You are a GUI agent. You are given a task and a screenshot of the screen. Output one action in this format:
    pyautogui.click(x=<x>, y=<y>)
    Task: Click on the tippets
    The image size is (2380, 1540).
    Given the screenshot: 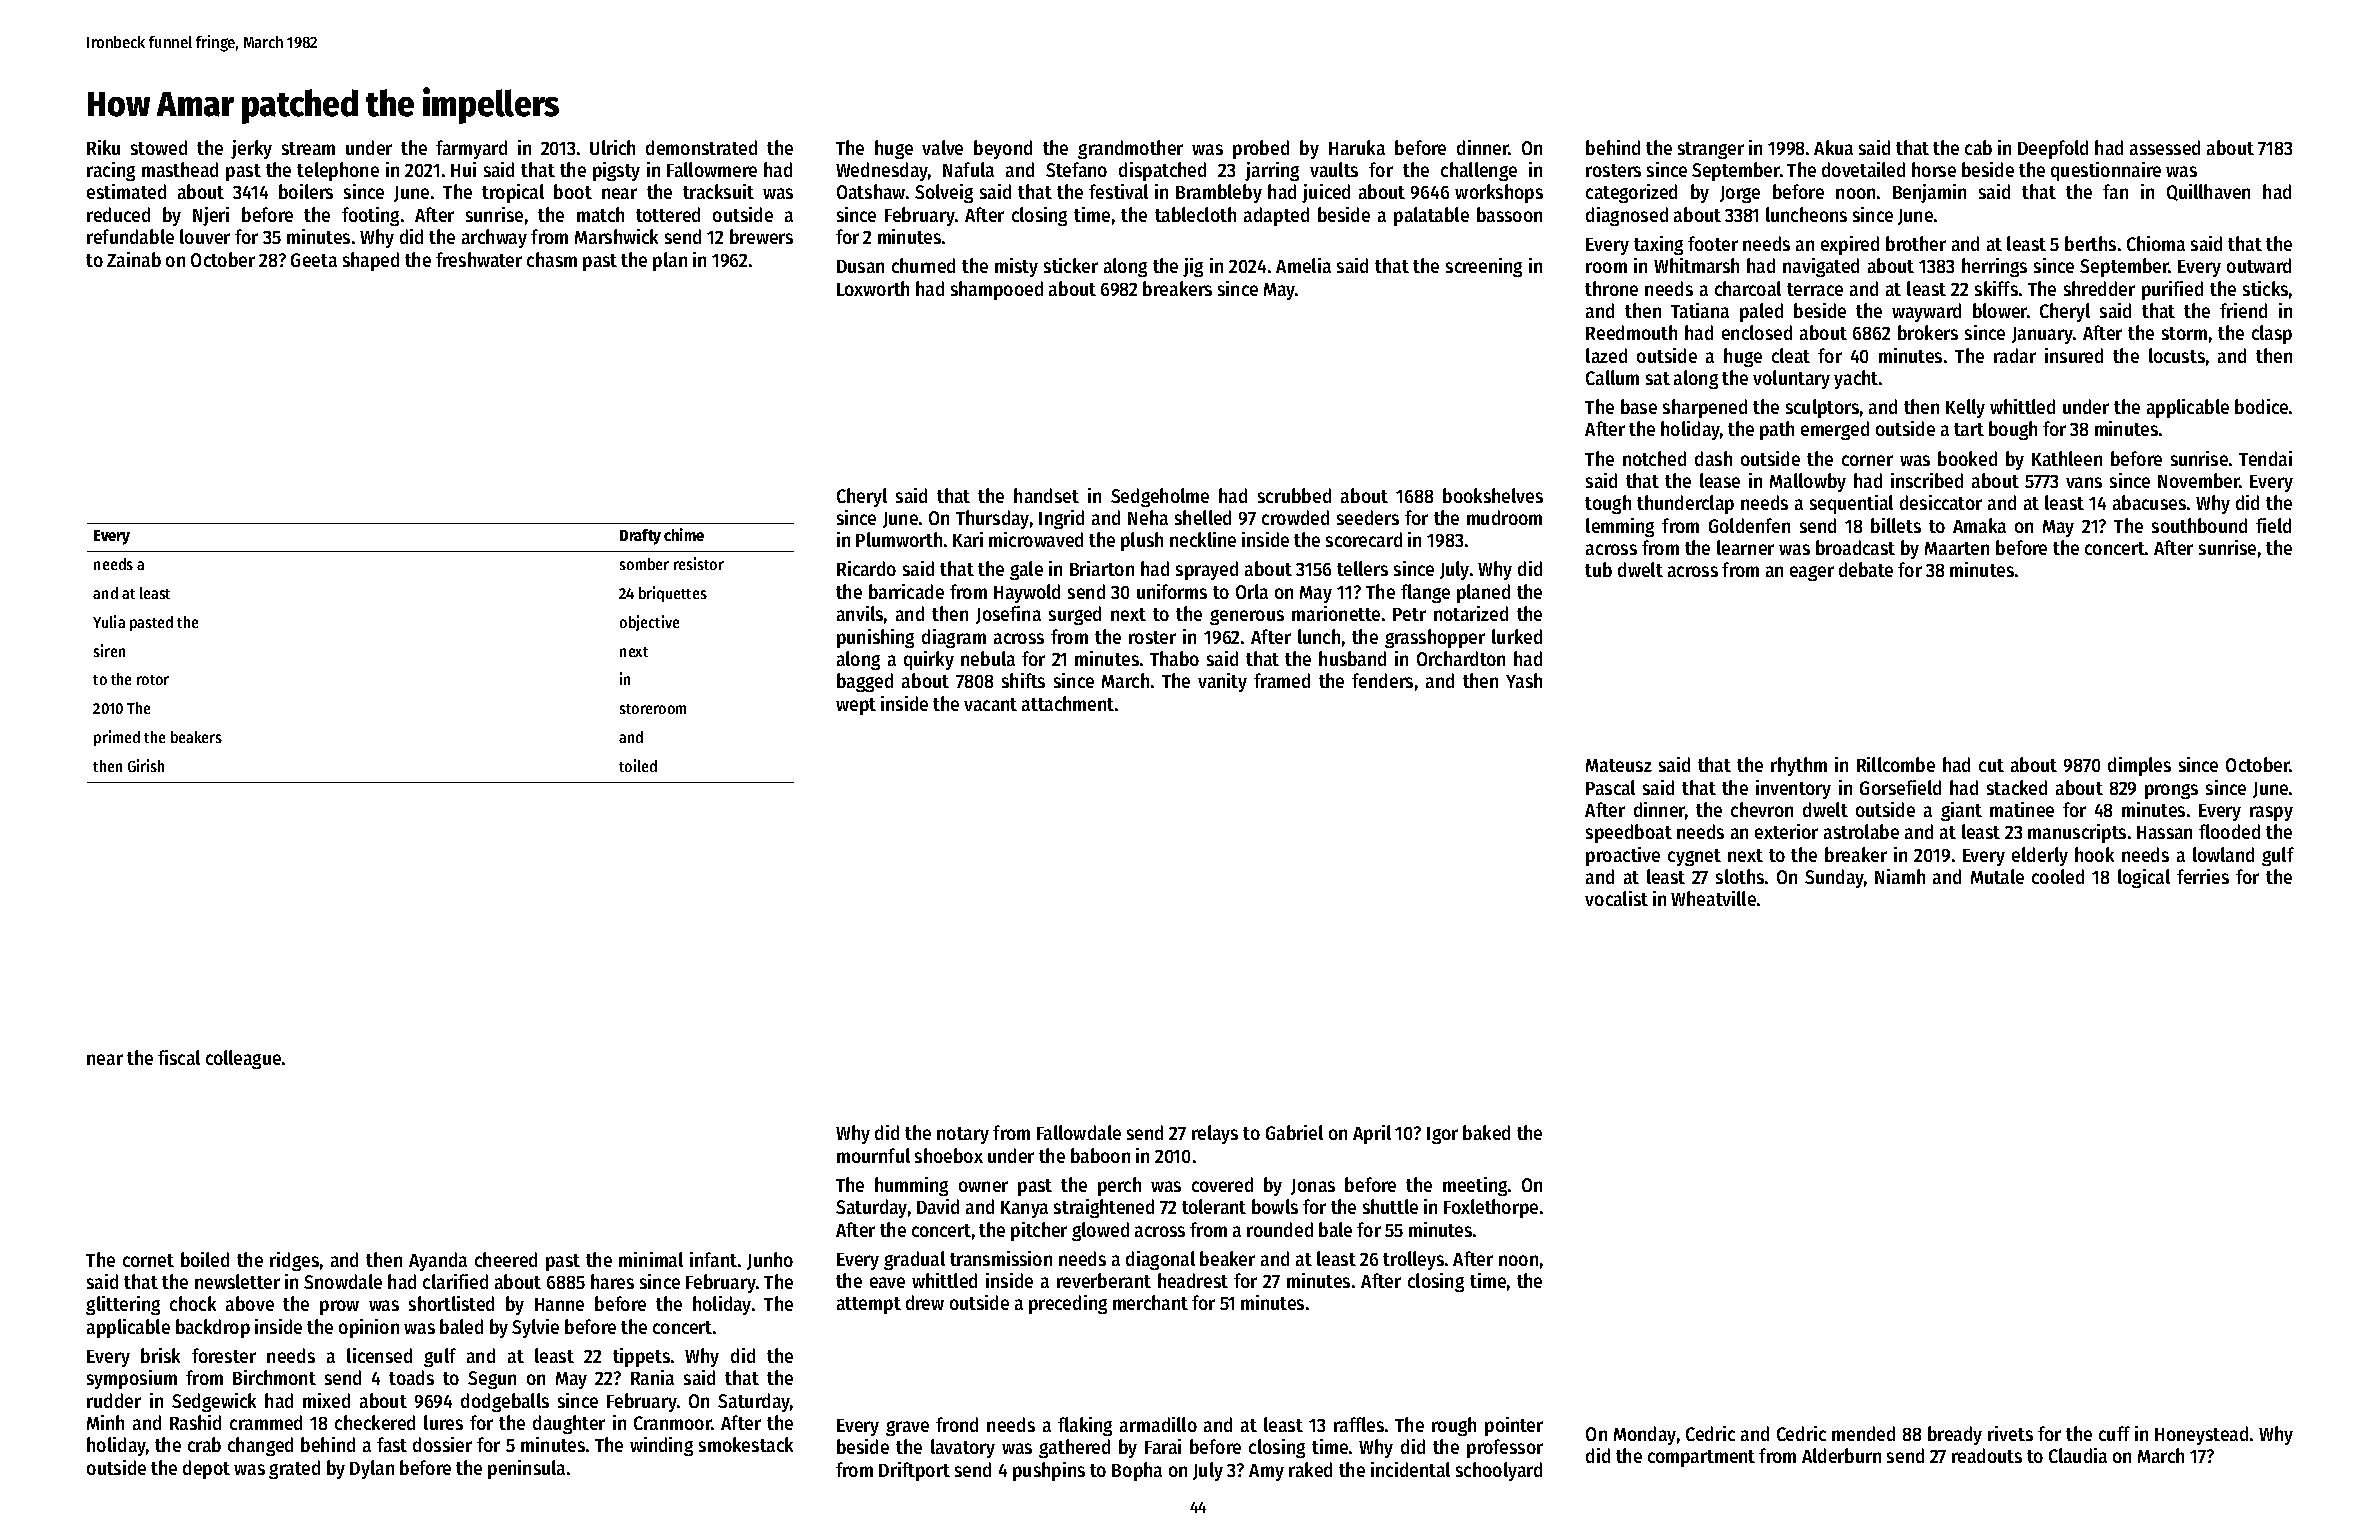 What is the action you would take?
    pyautogui.click(x=641, y=1357)
